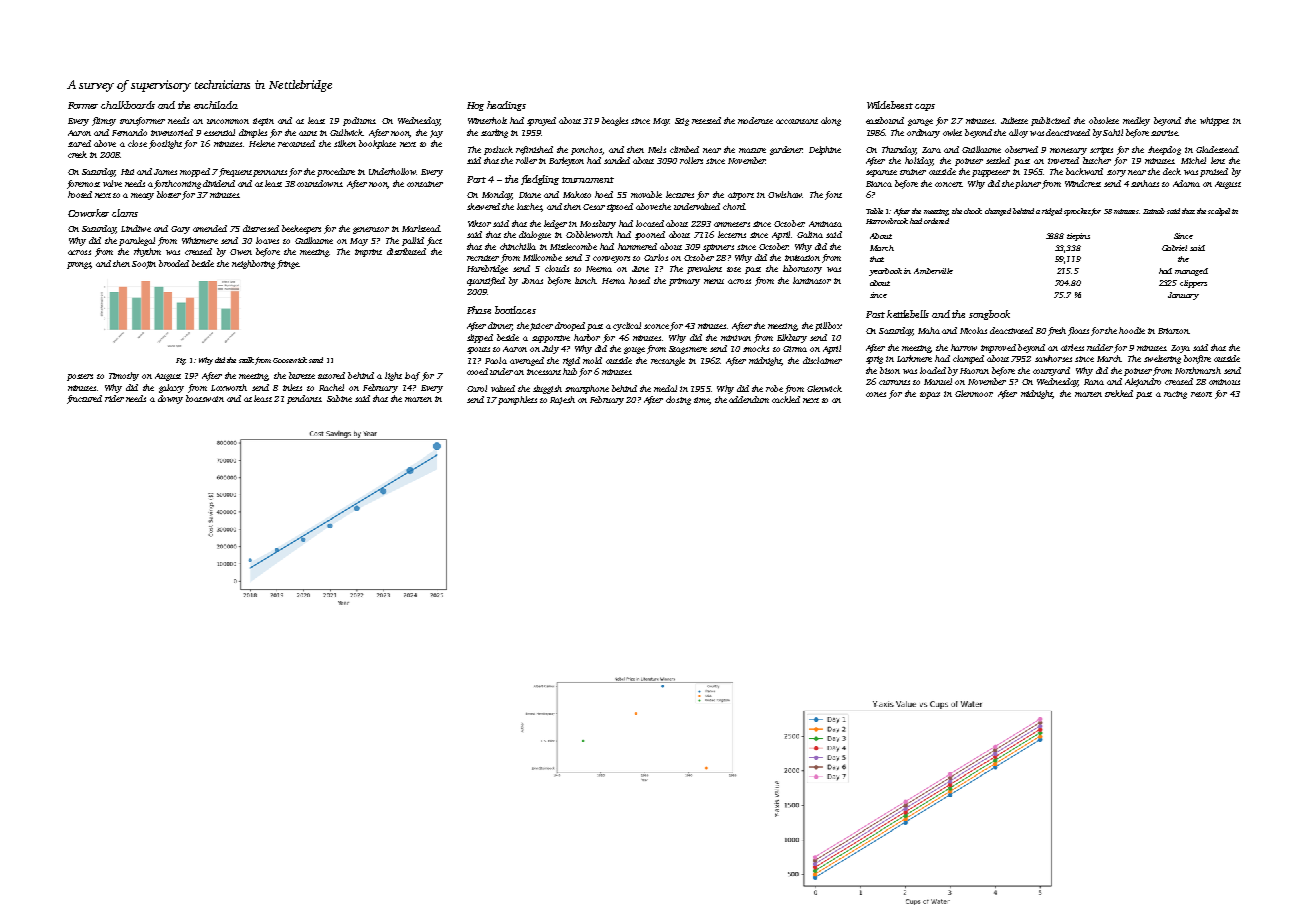 The height and width of the screenshot is (924, 1308). What do you see at coordinates (83, 184) in the screenshot?
I see `foremost` at bounding box center [83, 184].
